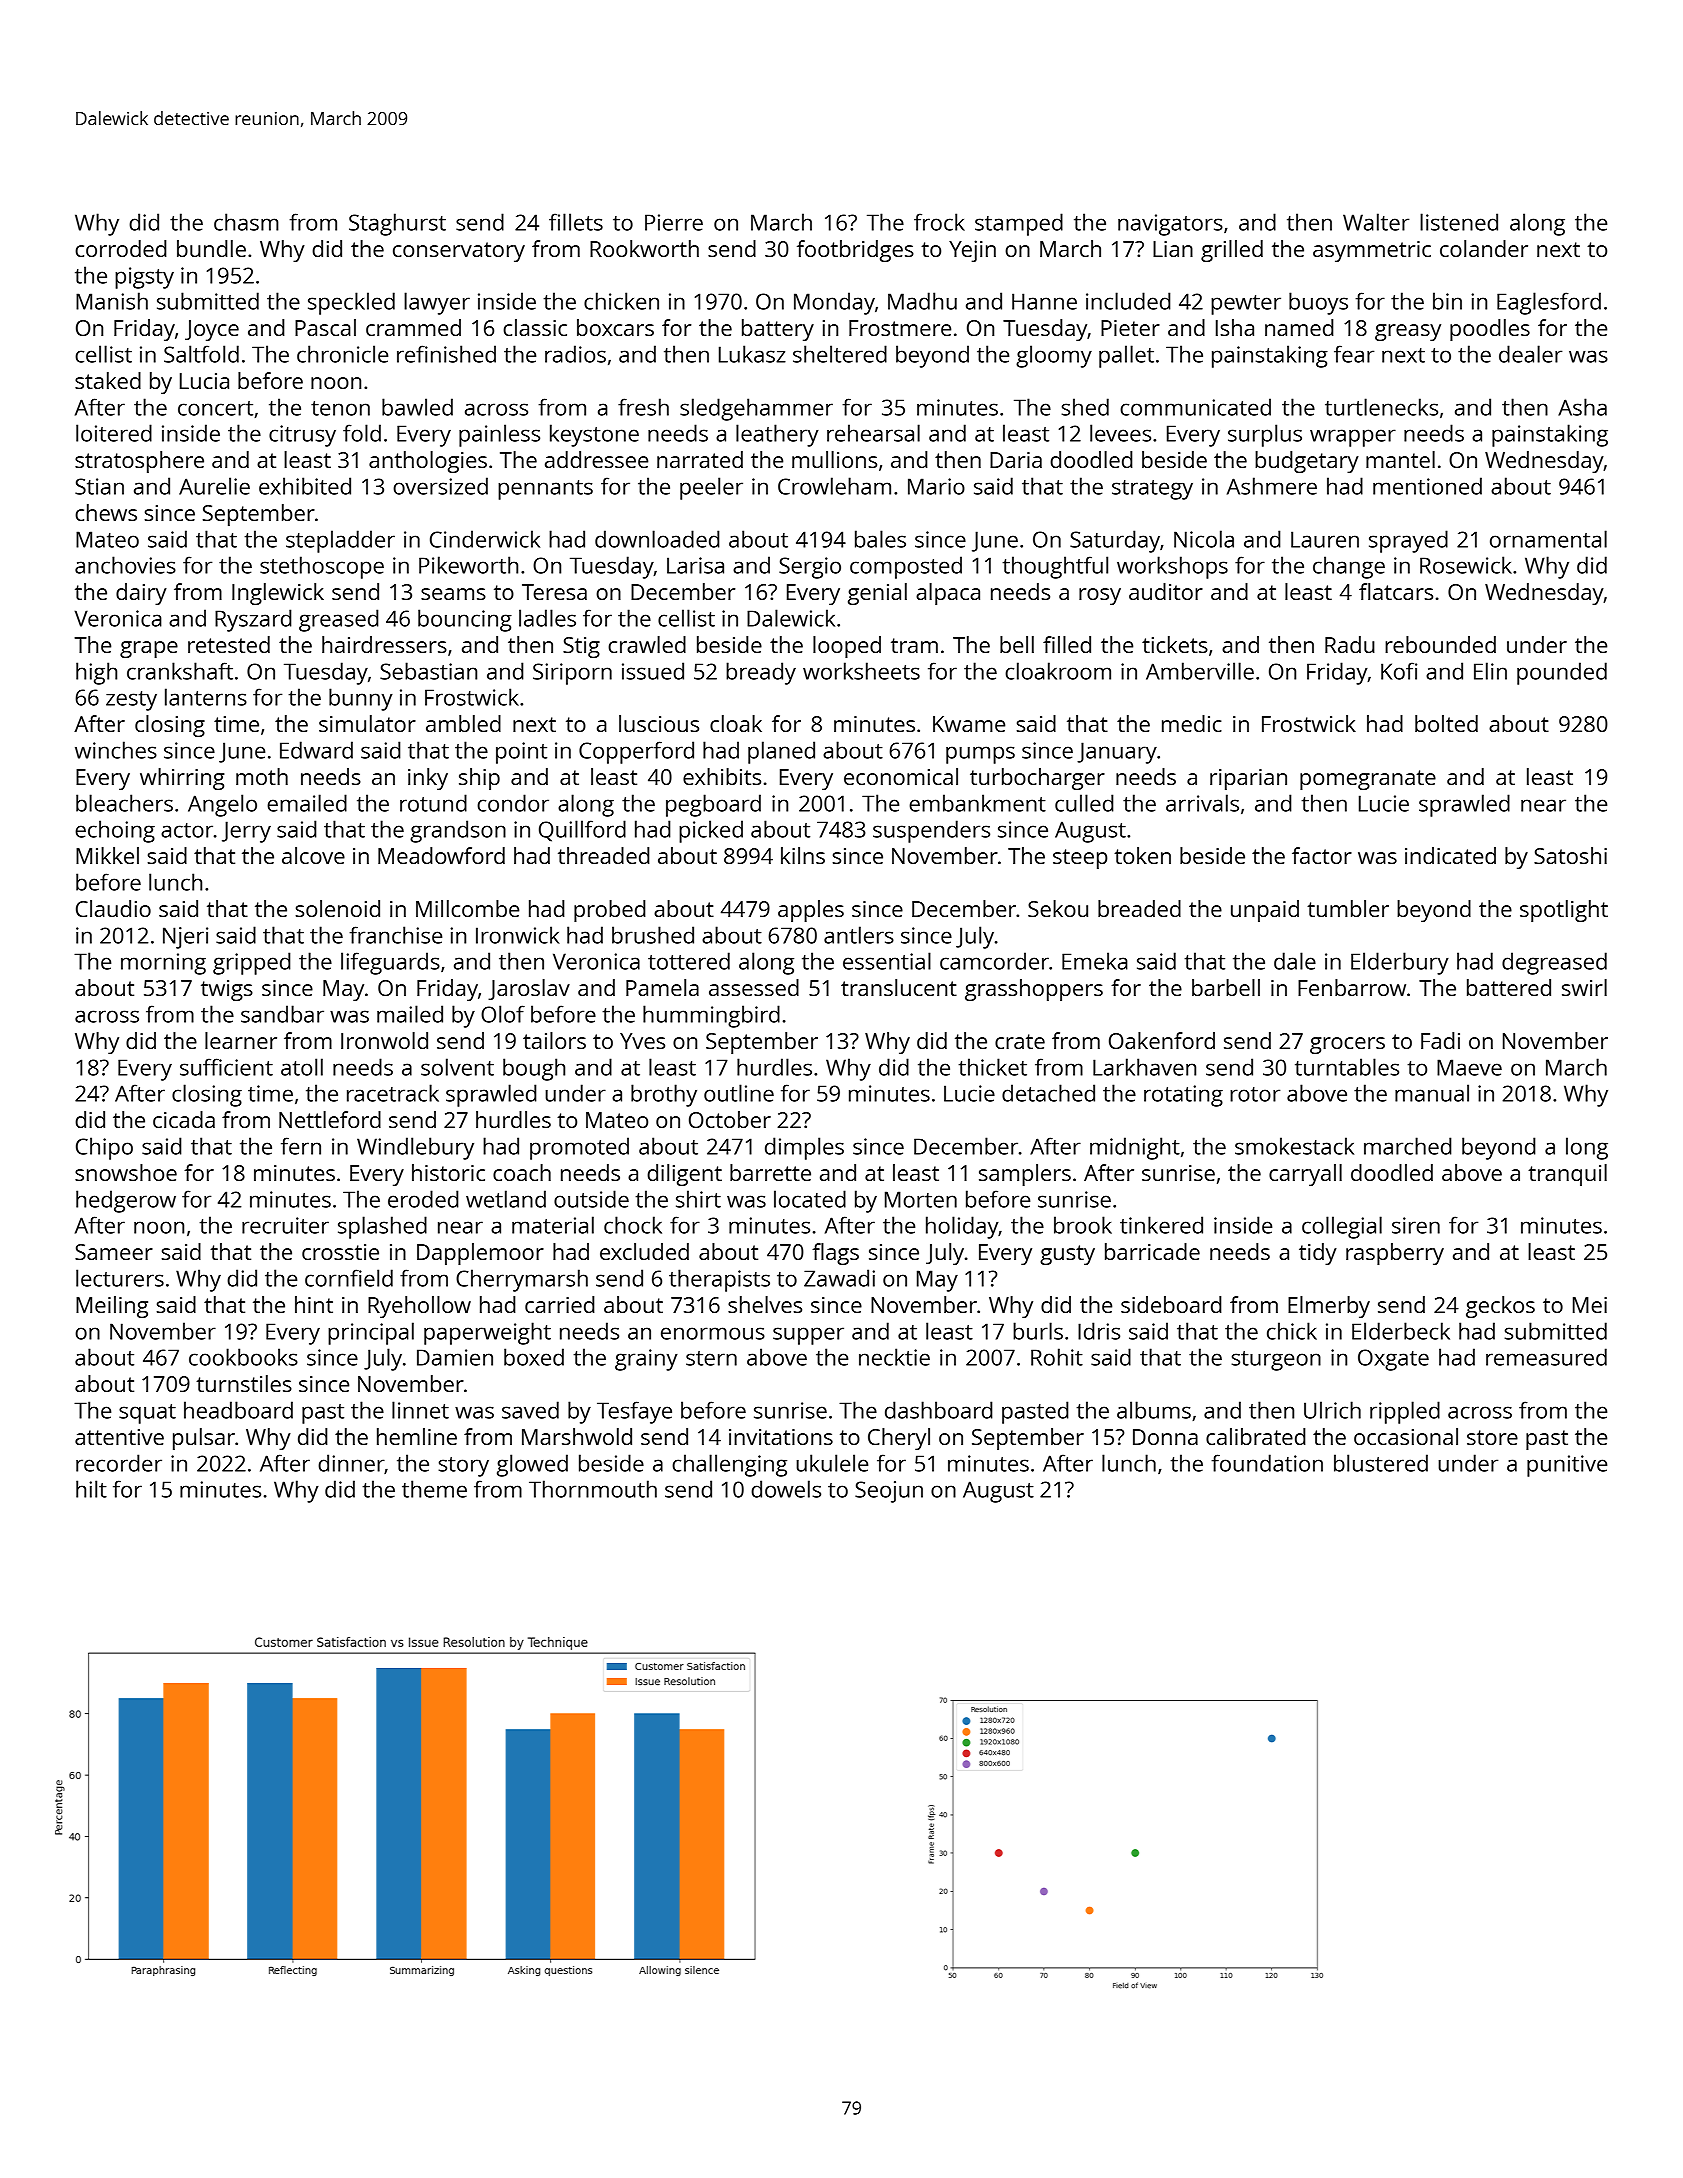  Describe the element at coordinates (1325, 539) in the document. I see `Lauren` at that location.
